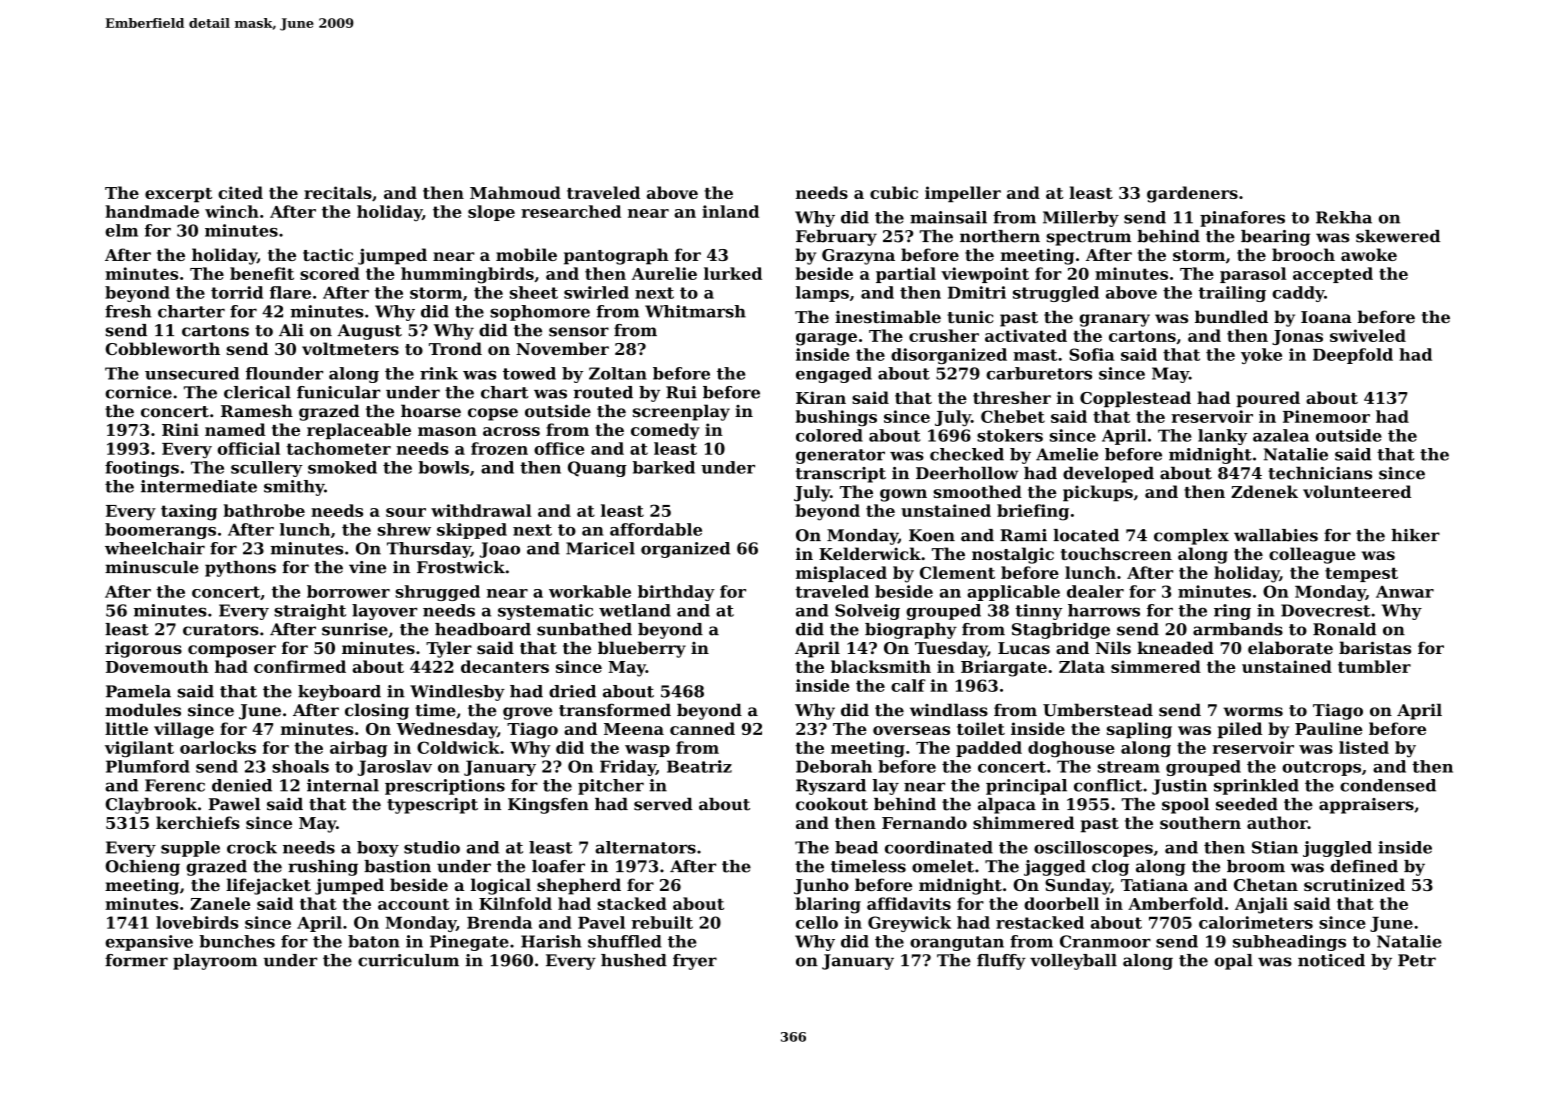 Image resolution: width=1560 pixels, height=1103 pixels. What do you see at coordinates (443, 467) in the image?
I see `bowls` at bounding box center [443, 467].
